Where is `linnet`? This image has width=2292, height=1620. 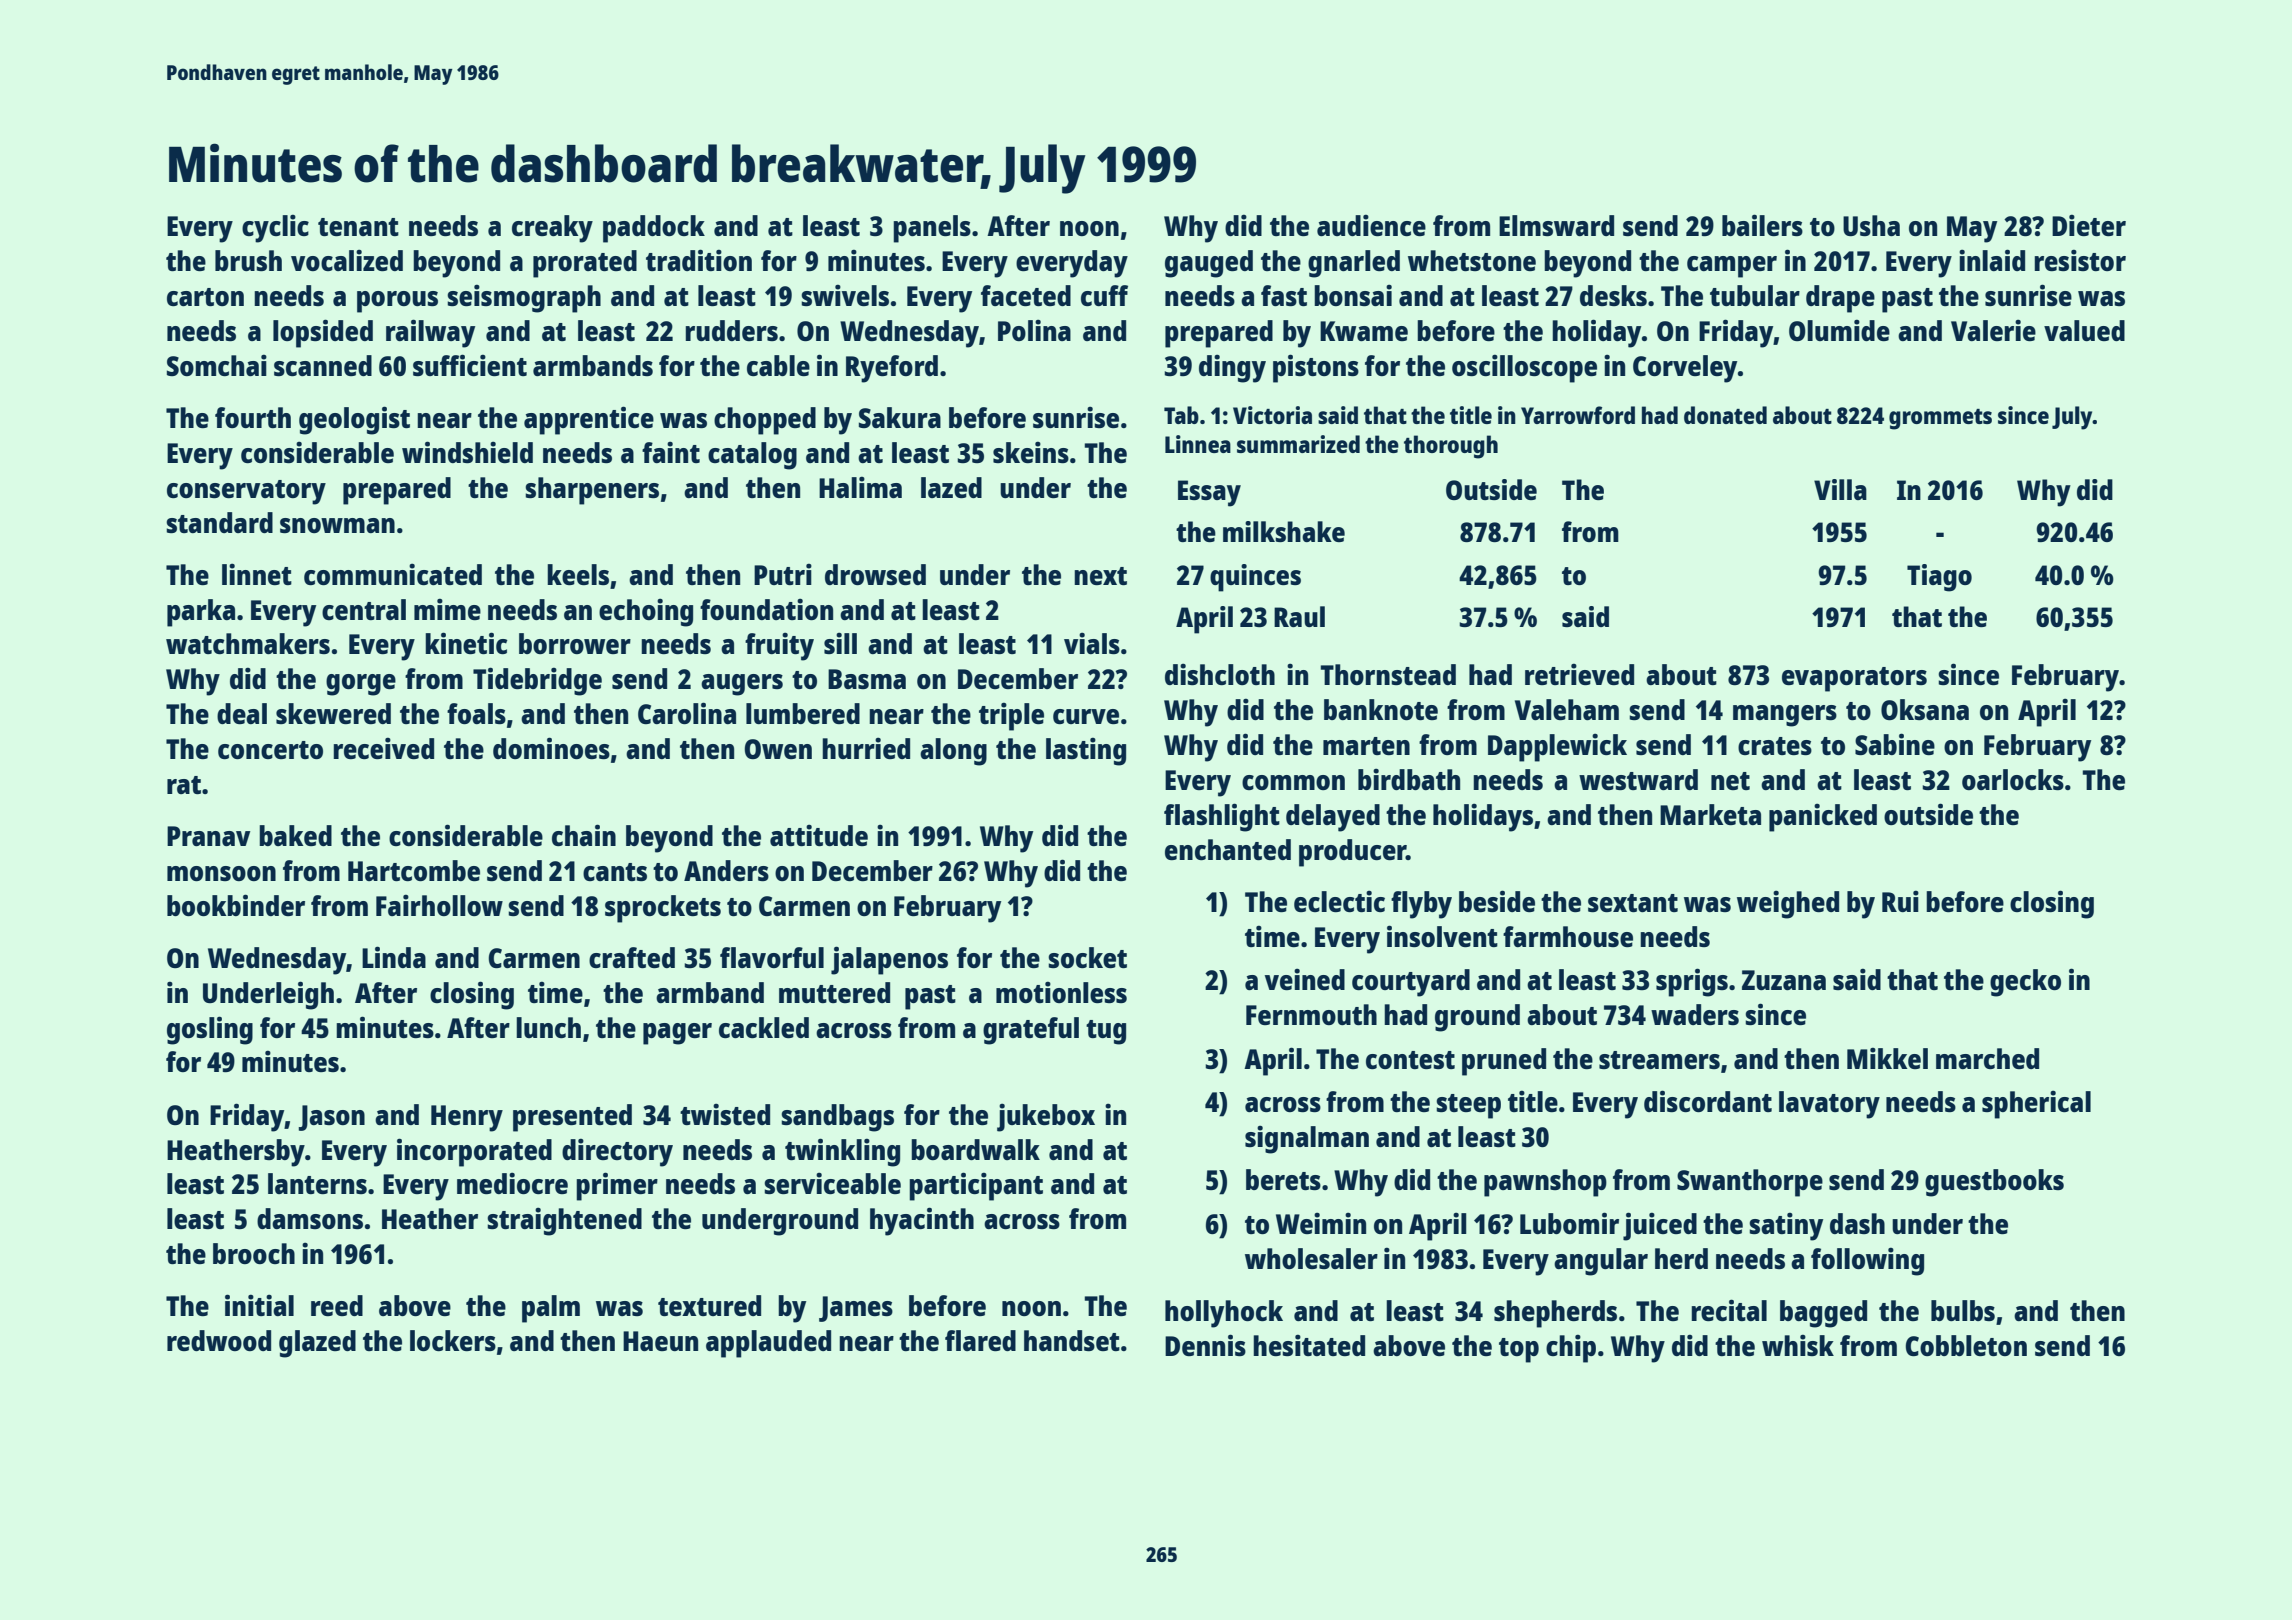
linnet is located at coordinates (257, 574).
